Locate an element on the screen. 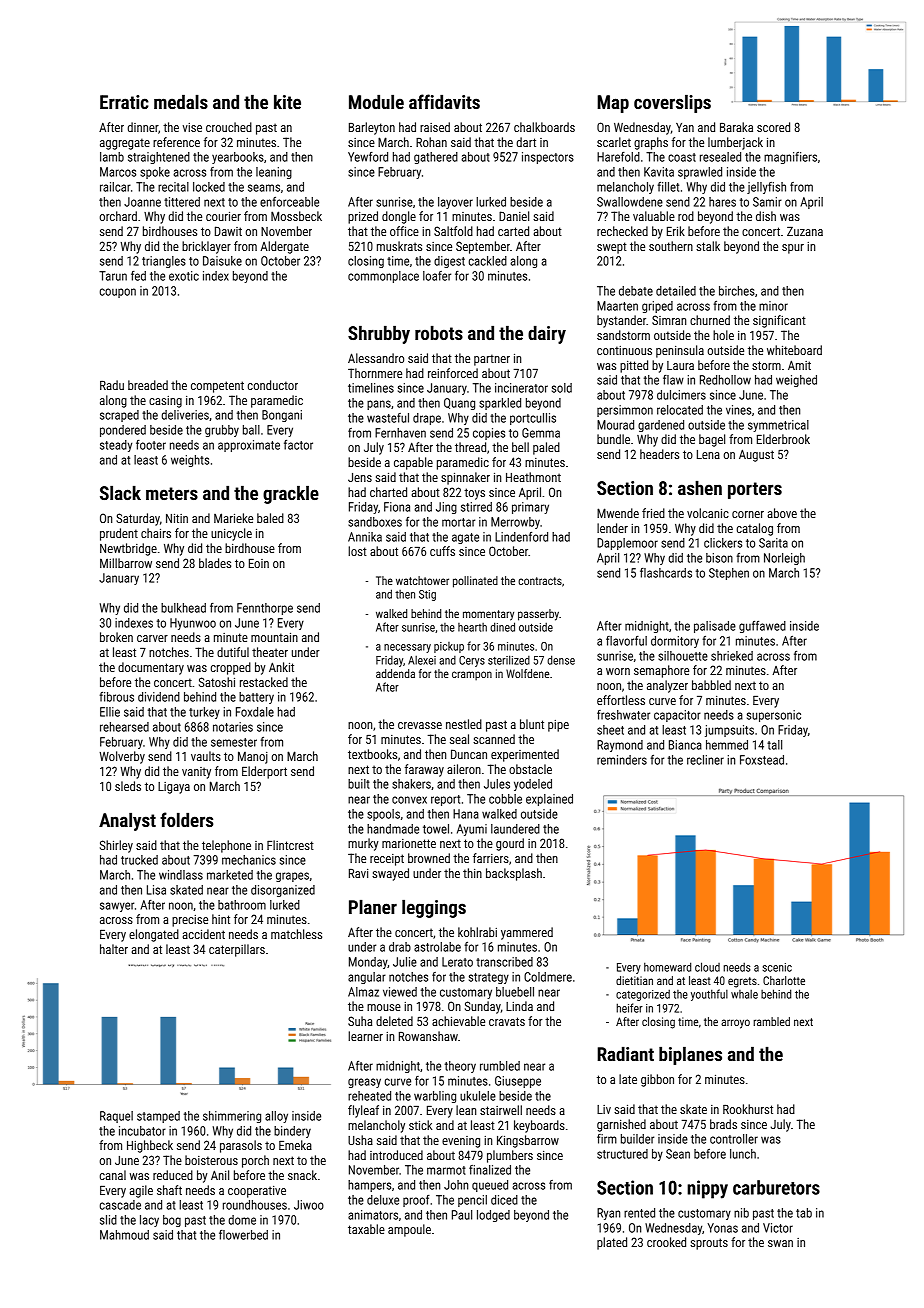  Baraka is located at coordinates (736, 127).
